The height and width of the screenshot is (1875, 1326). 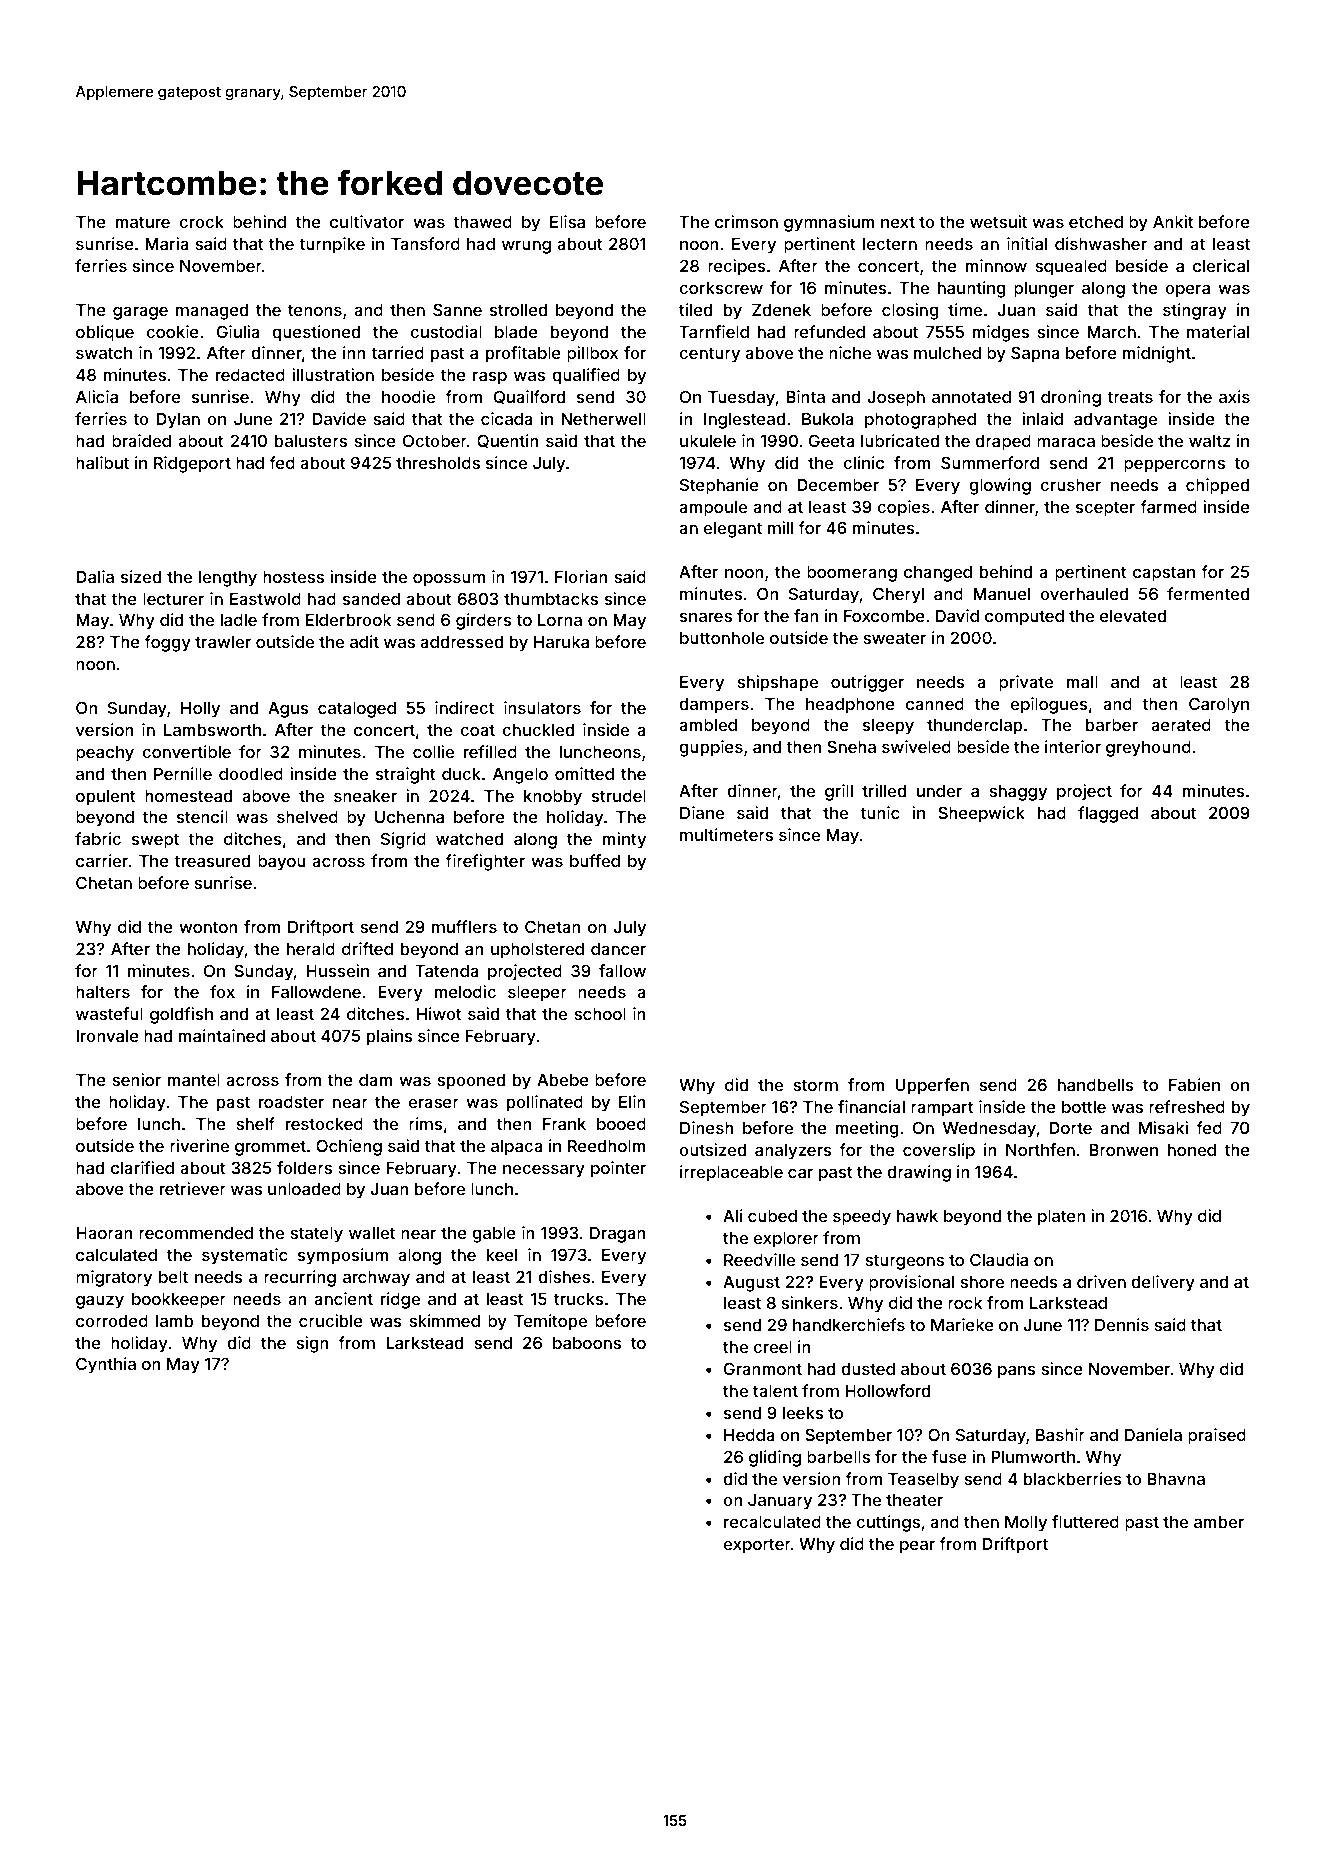 What do you see at coordinates (618, 1234) in the screenshot?
I see `Dragan` at bounding box center [618, 1234].
